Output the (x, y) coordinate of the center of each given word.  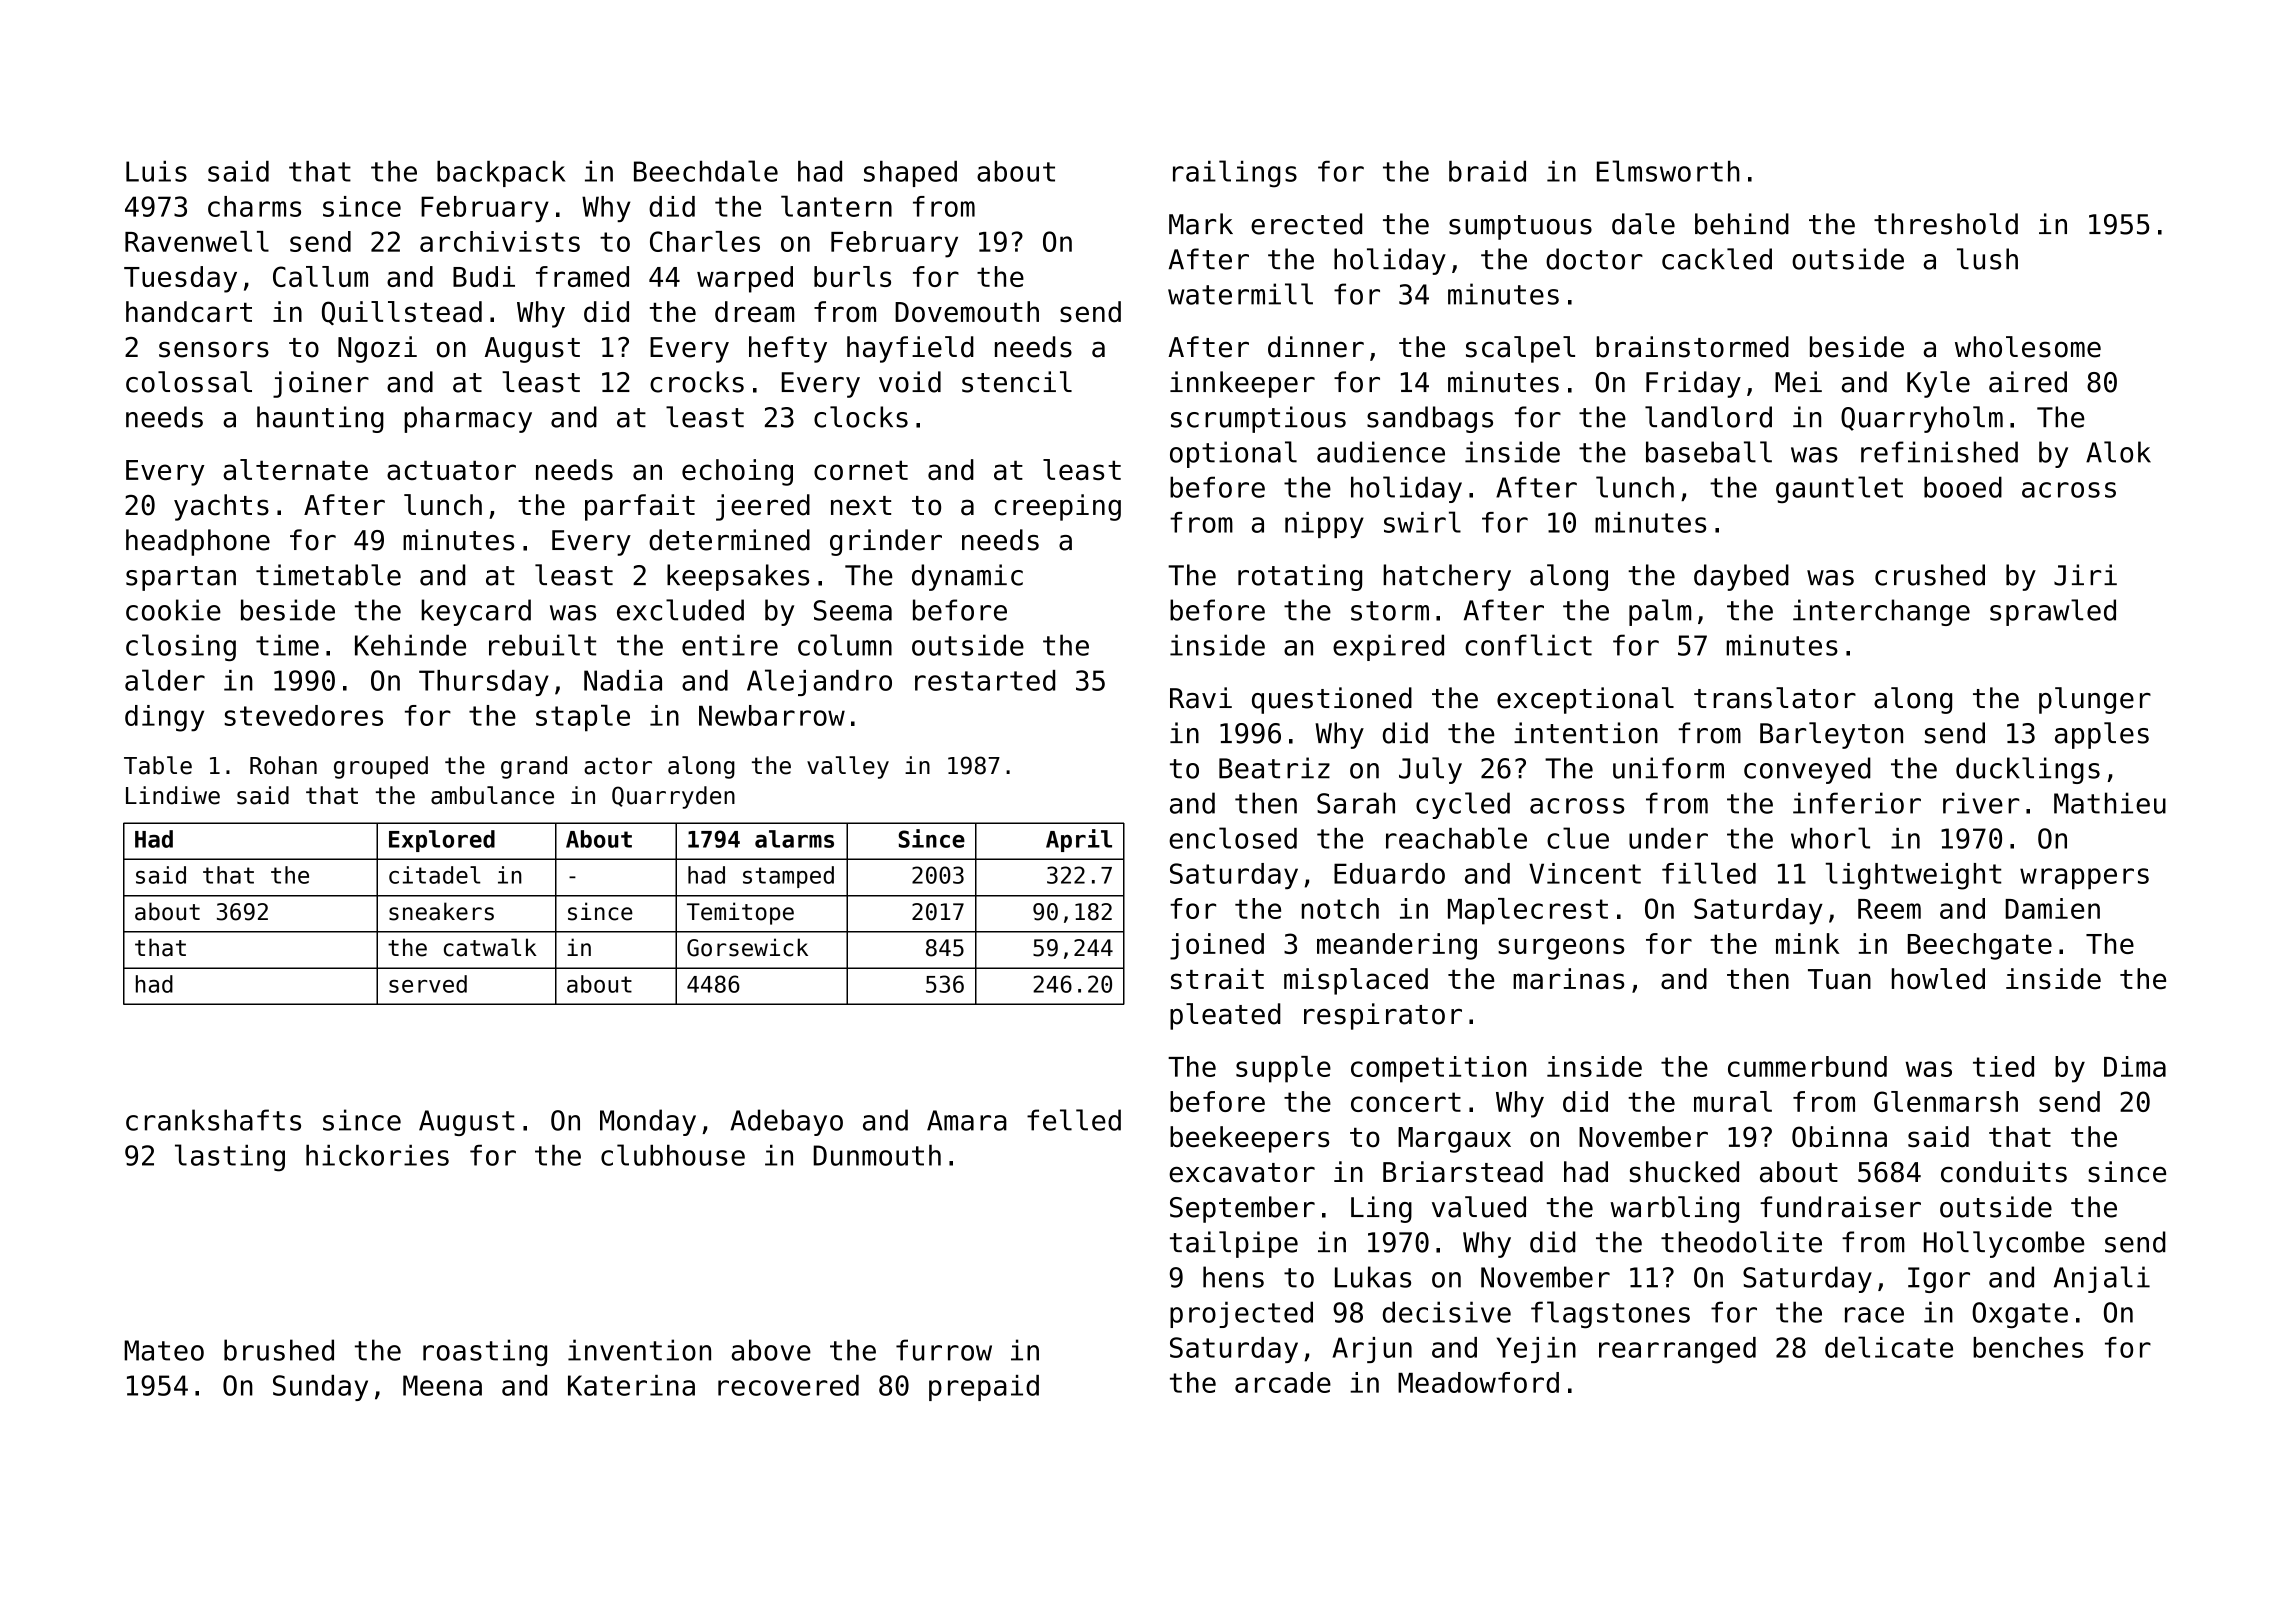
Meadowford (1478, 1382)
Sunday (320, 1388)
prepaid (984, 1388)
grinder (886, 542)
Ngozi (377, 349)
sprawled (2053, 612)
